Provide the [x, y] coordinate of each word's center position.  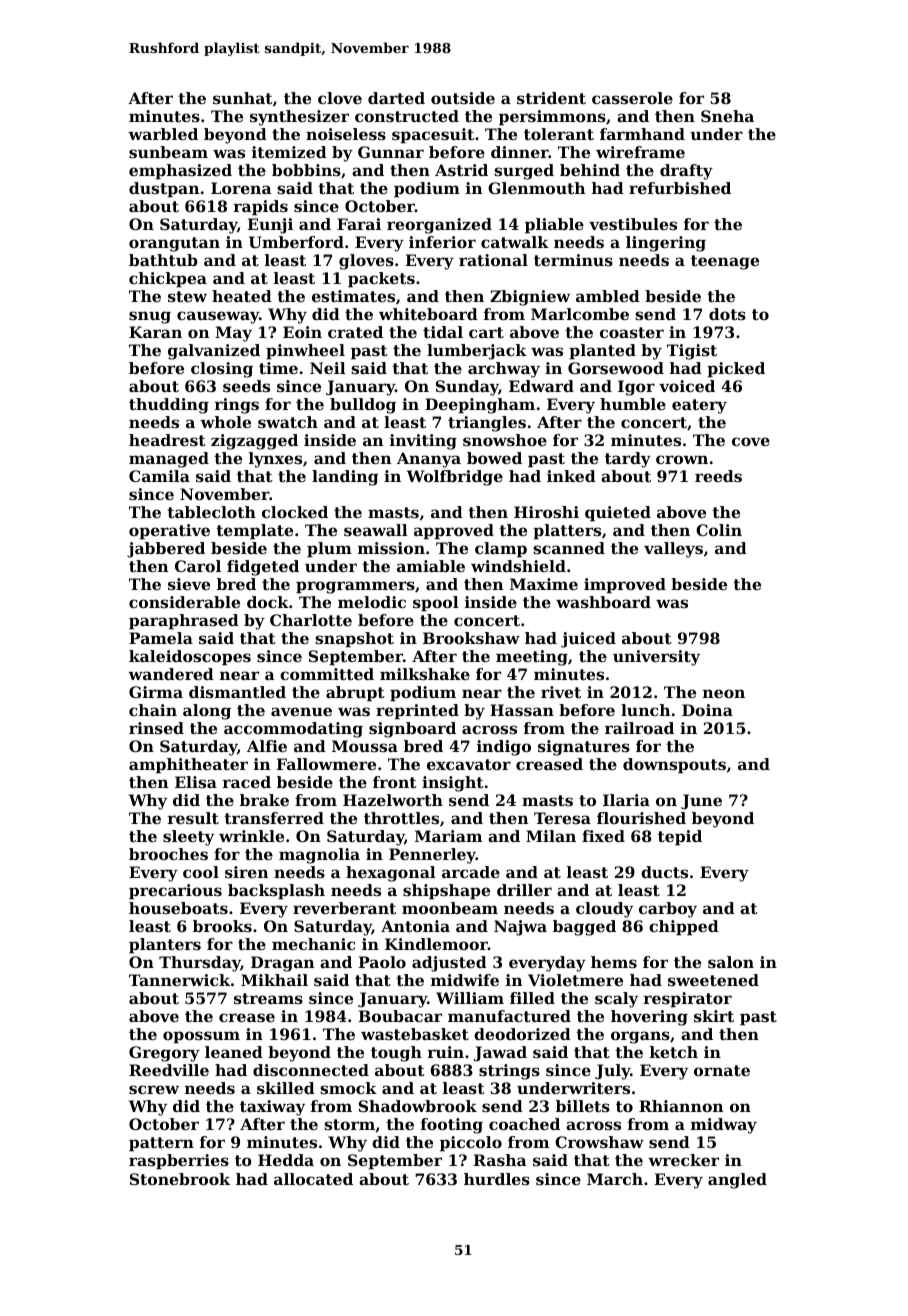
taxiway [272, 1108]
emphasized [180, 172]
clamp [501, 550]
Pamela [161, 638]
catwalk [515, 242]
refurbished [680, 188]
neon [724, 693]
